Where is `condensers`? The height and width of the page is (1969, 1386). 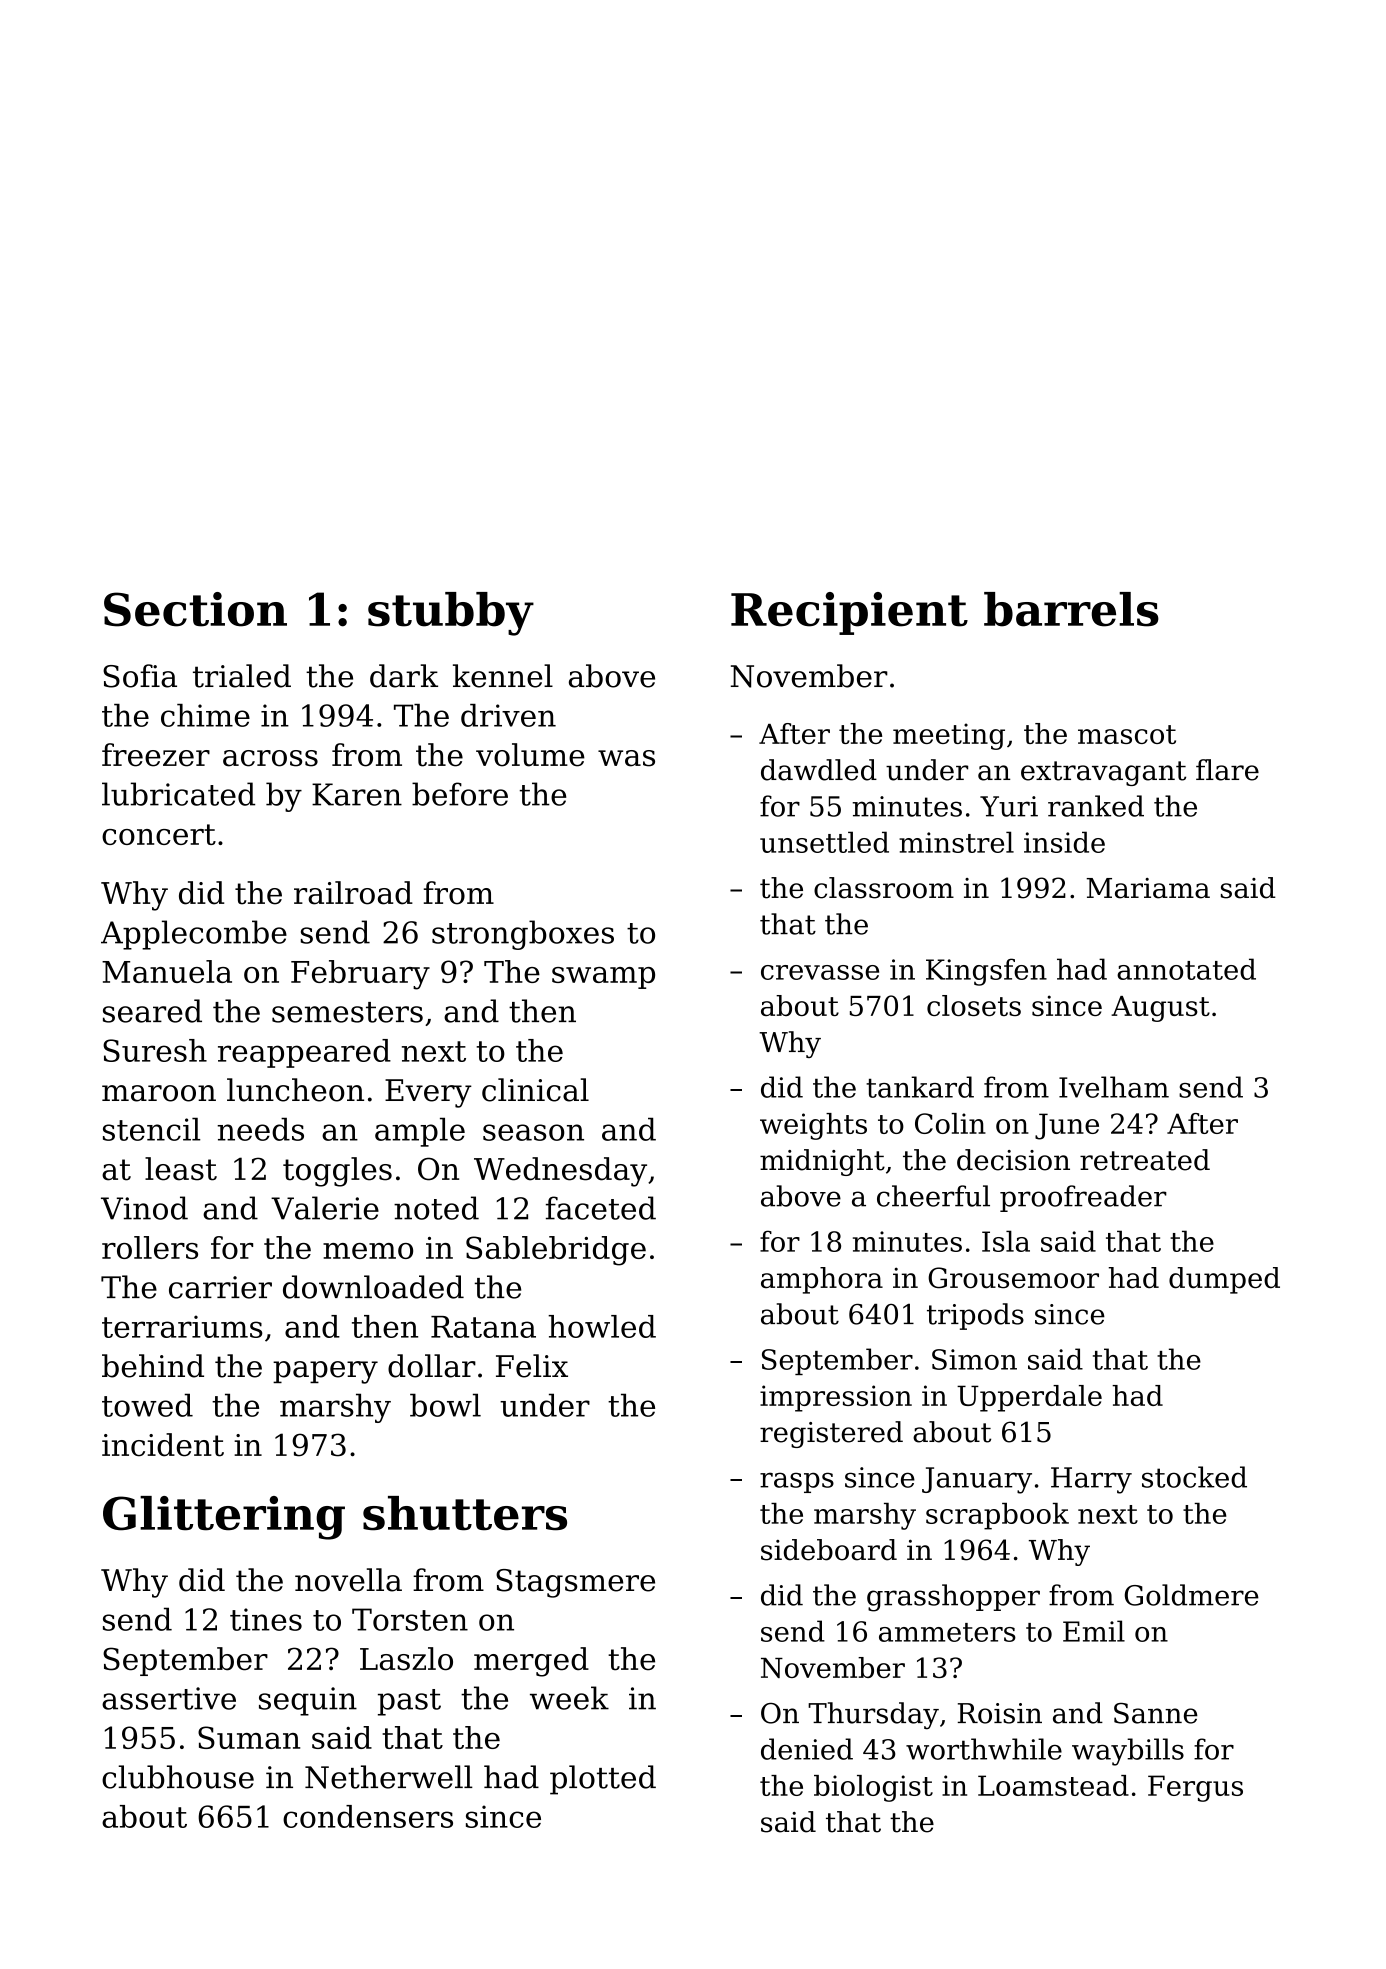 condensers is located at coordinates (368, 1816).
